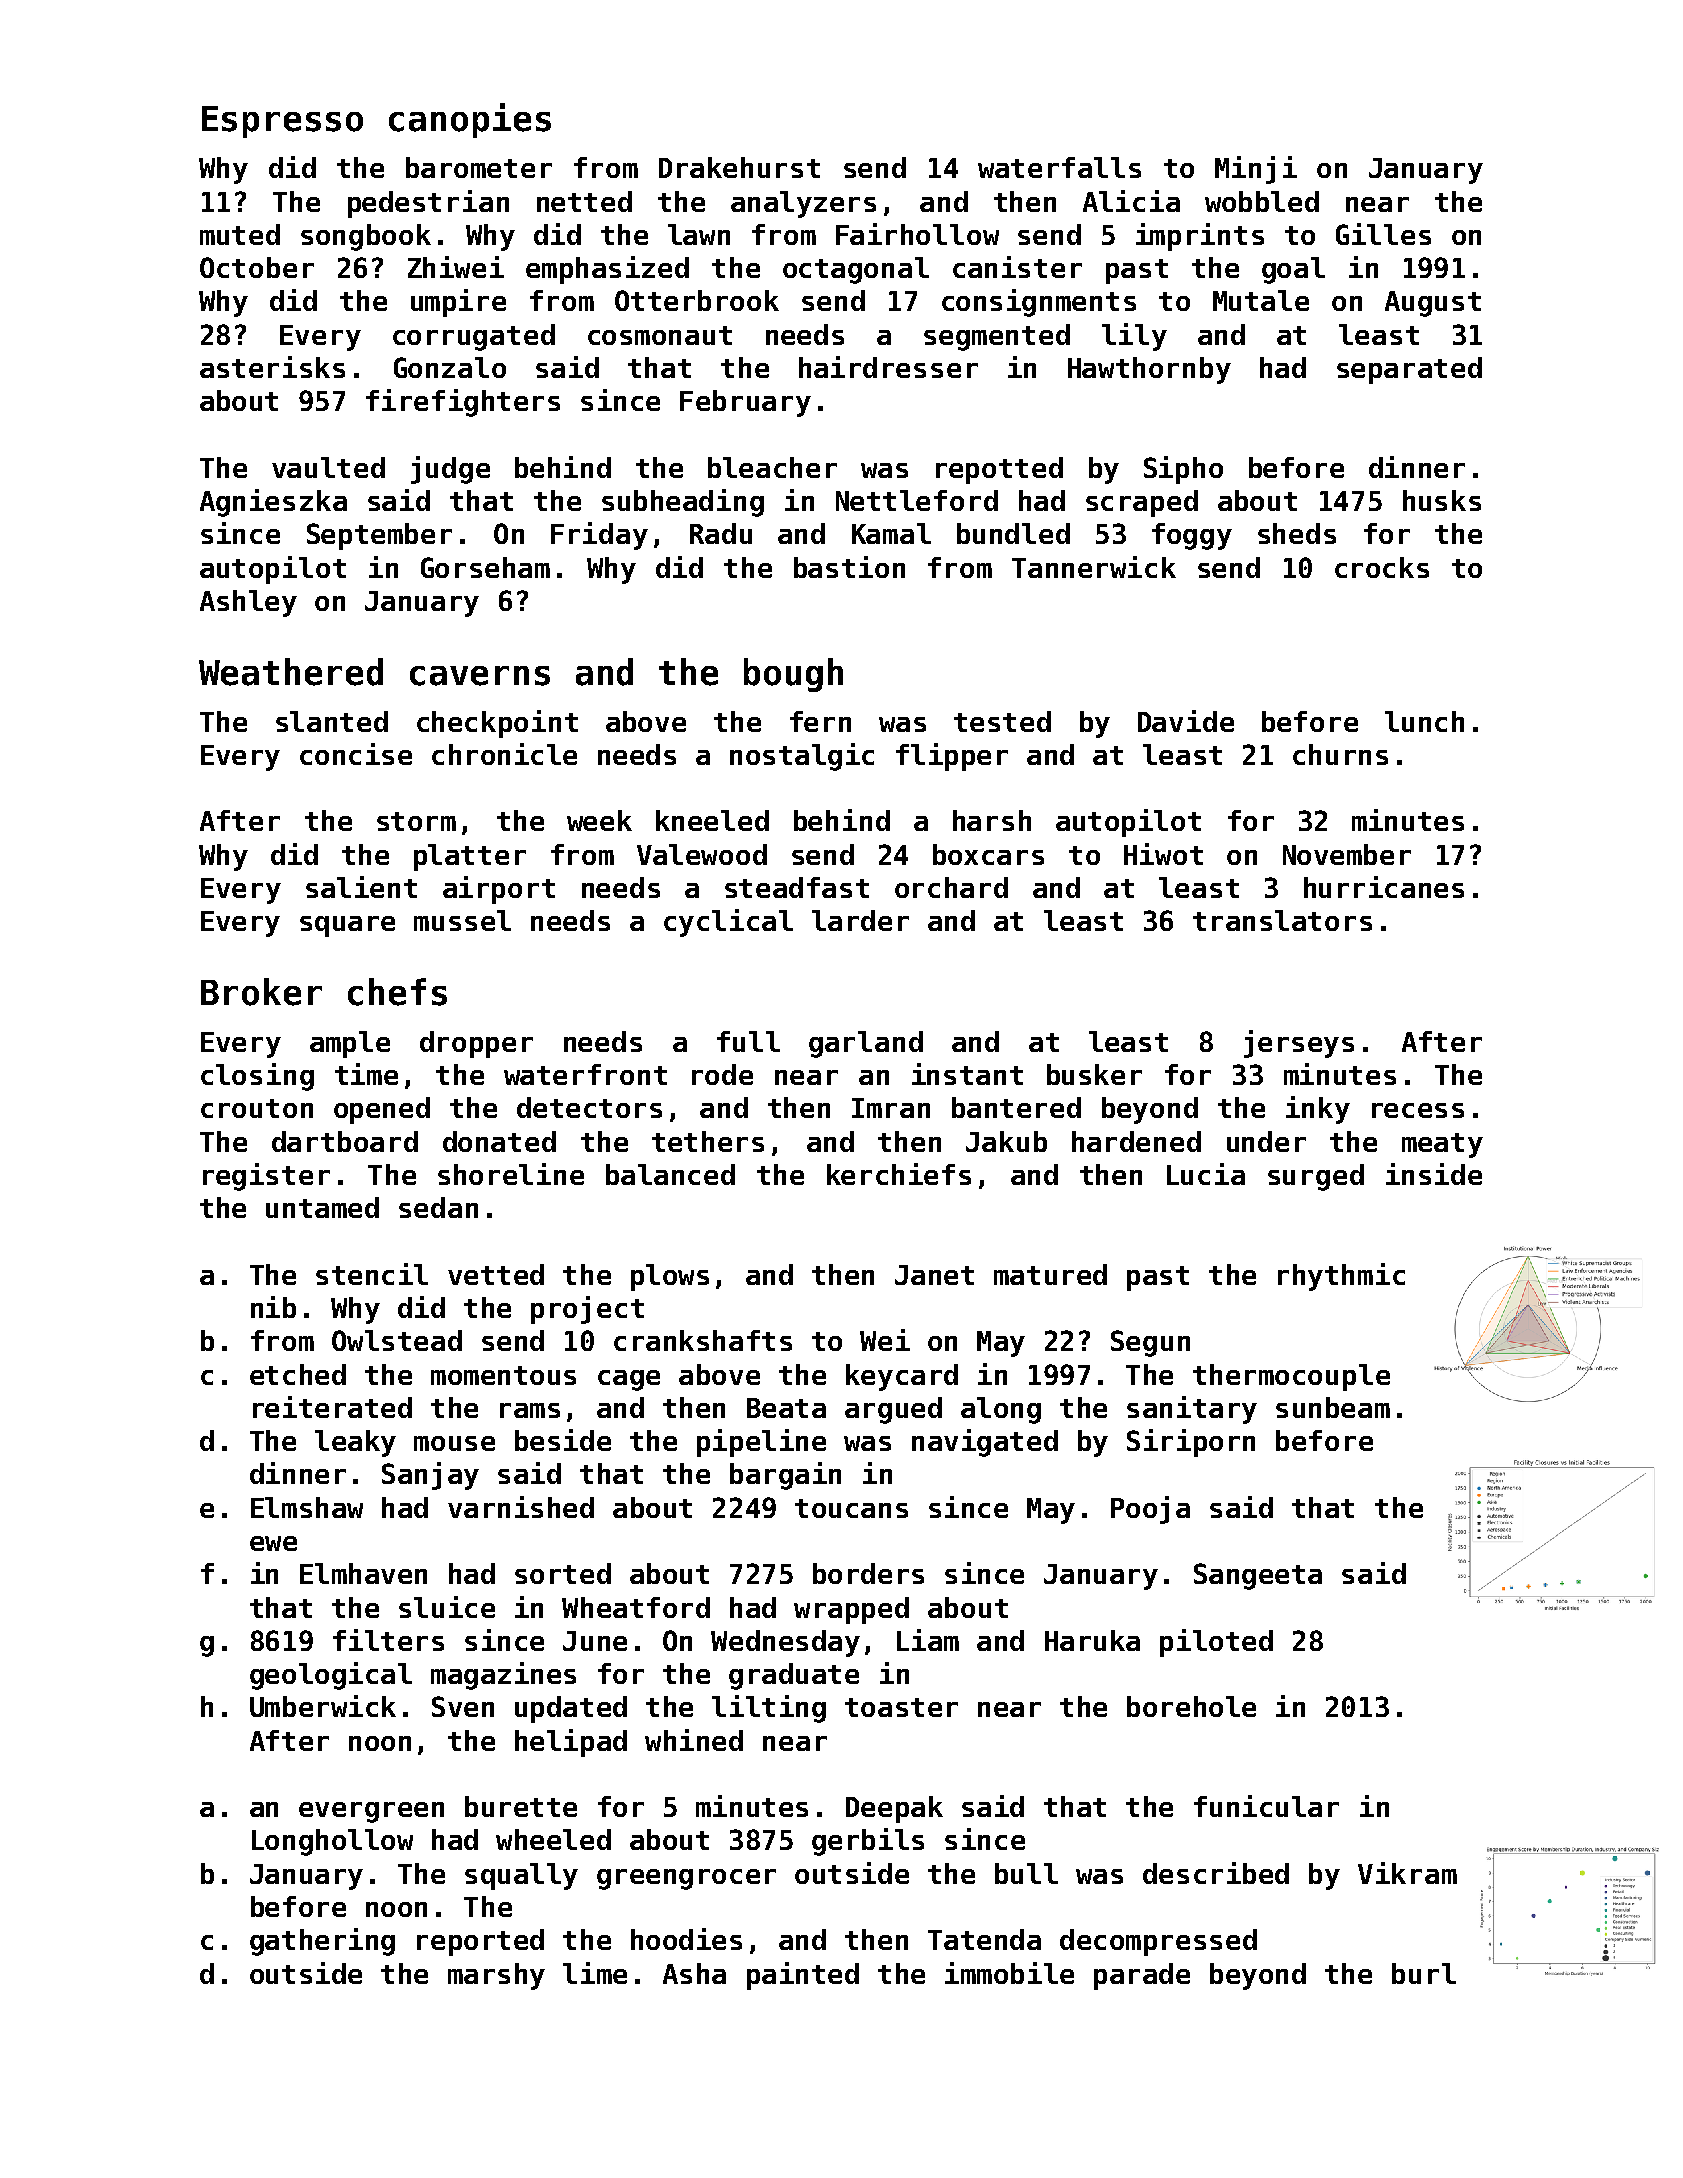 The image size is (1683, 2178). Describe the element at coordinates (902, 1377) in the page. I see `keycard` at that location.
